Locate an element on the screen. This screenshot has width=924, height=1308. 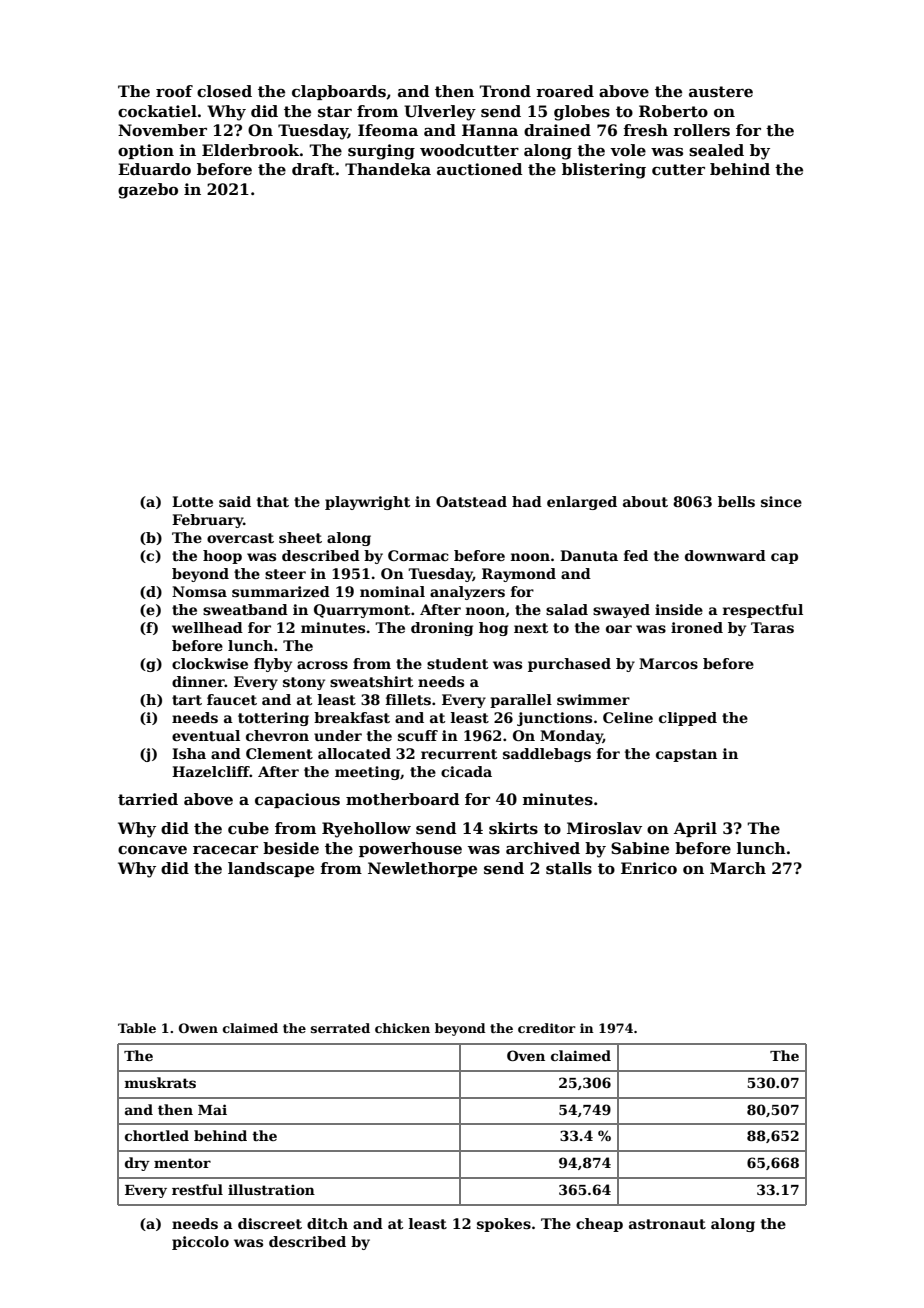
creditor is located at coordinates (547, 1028).
